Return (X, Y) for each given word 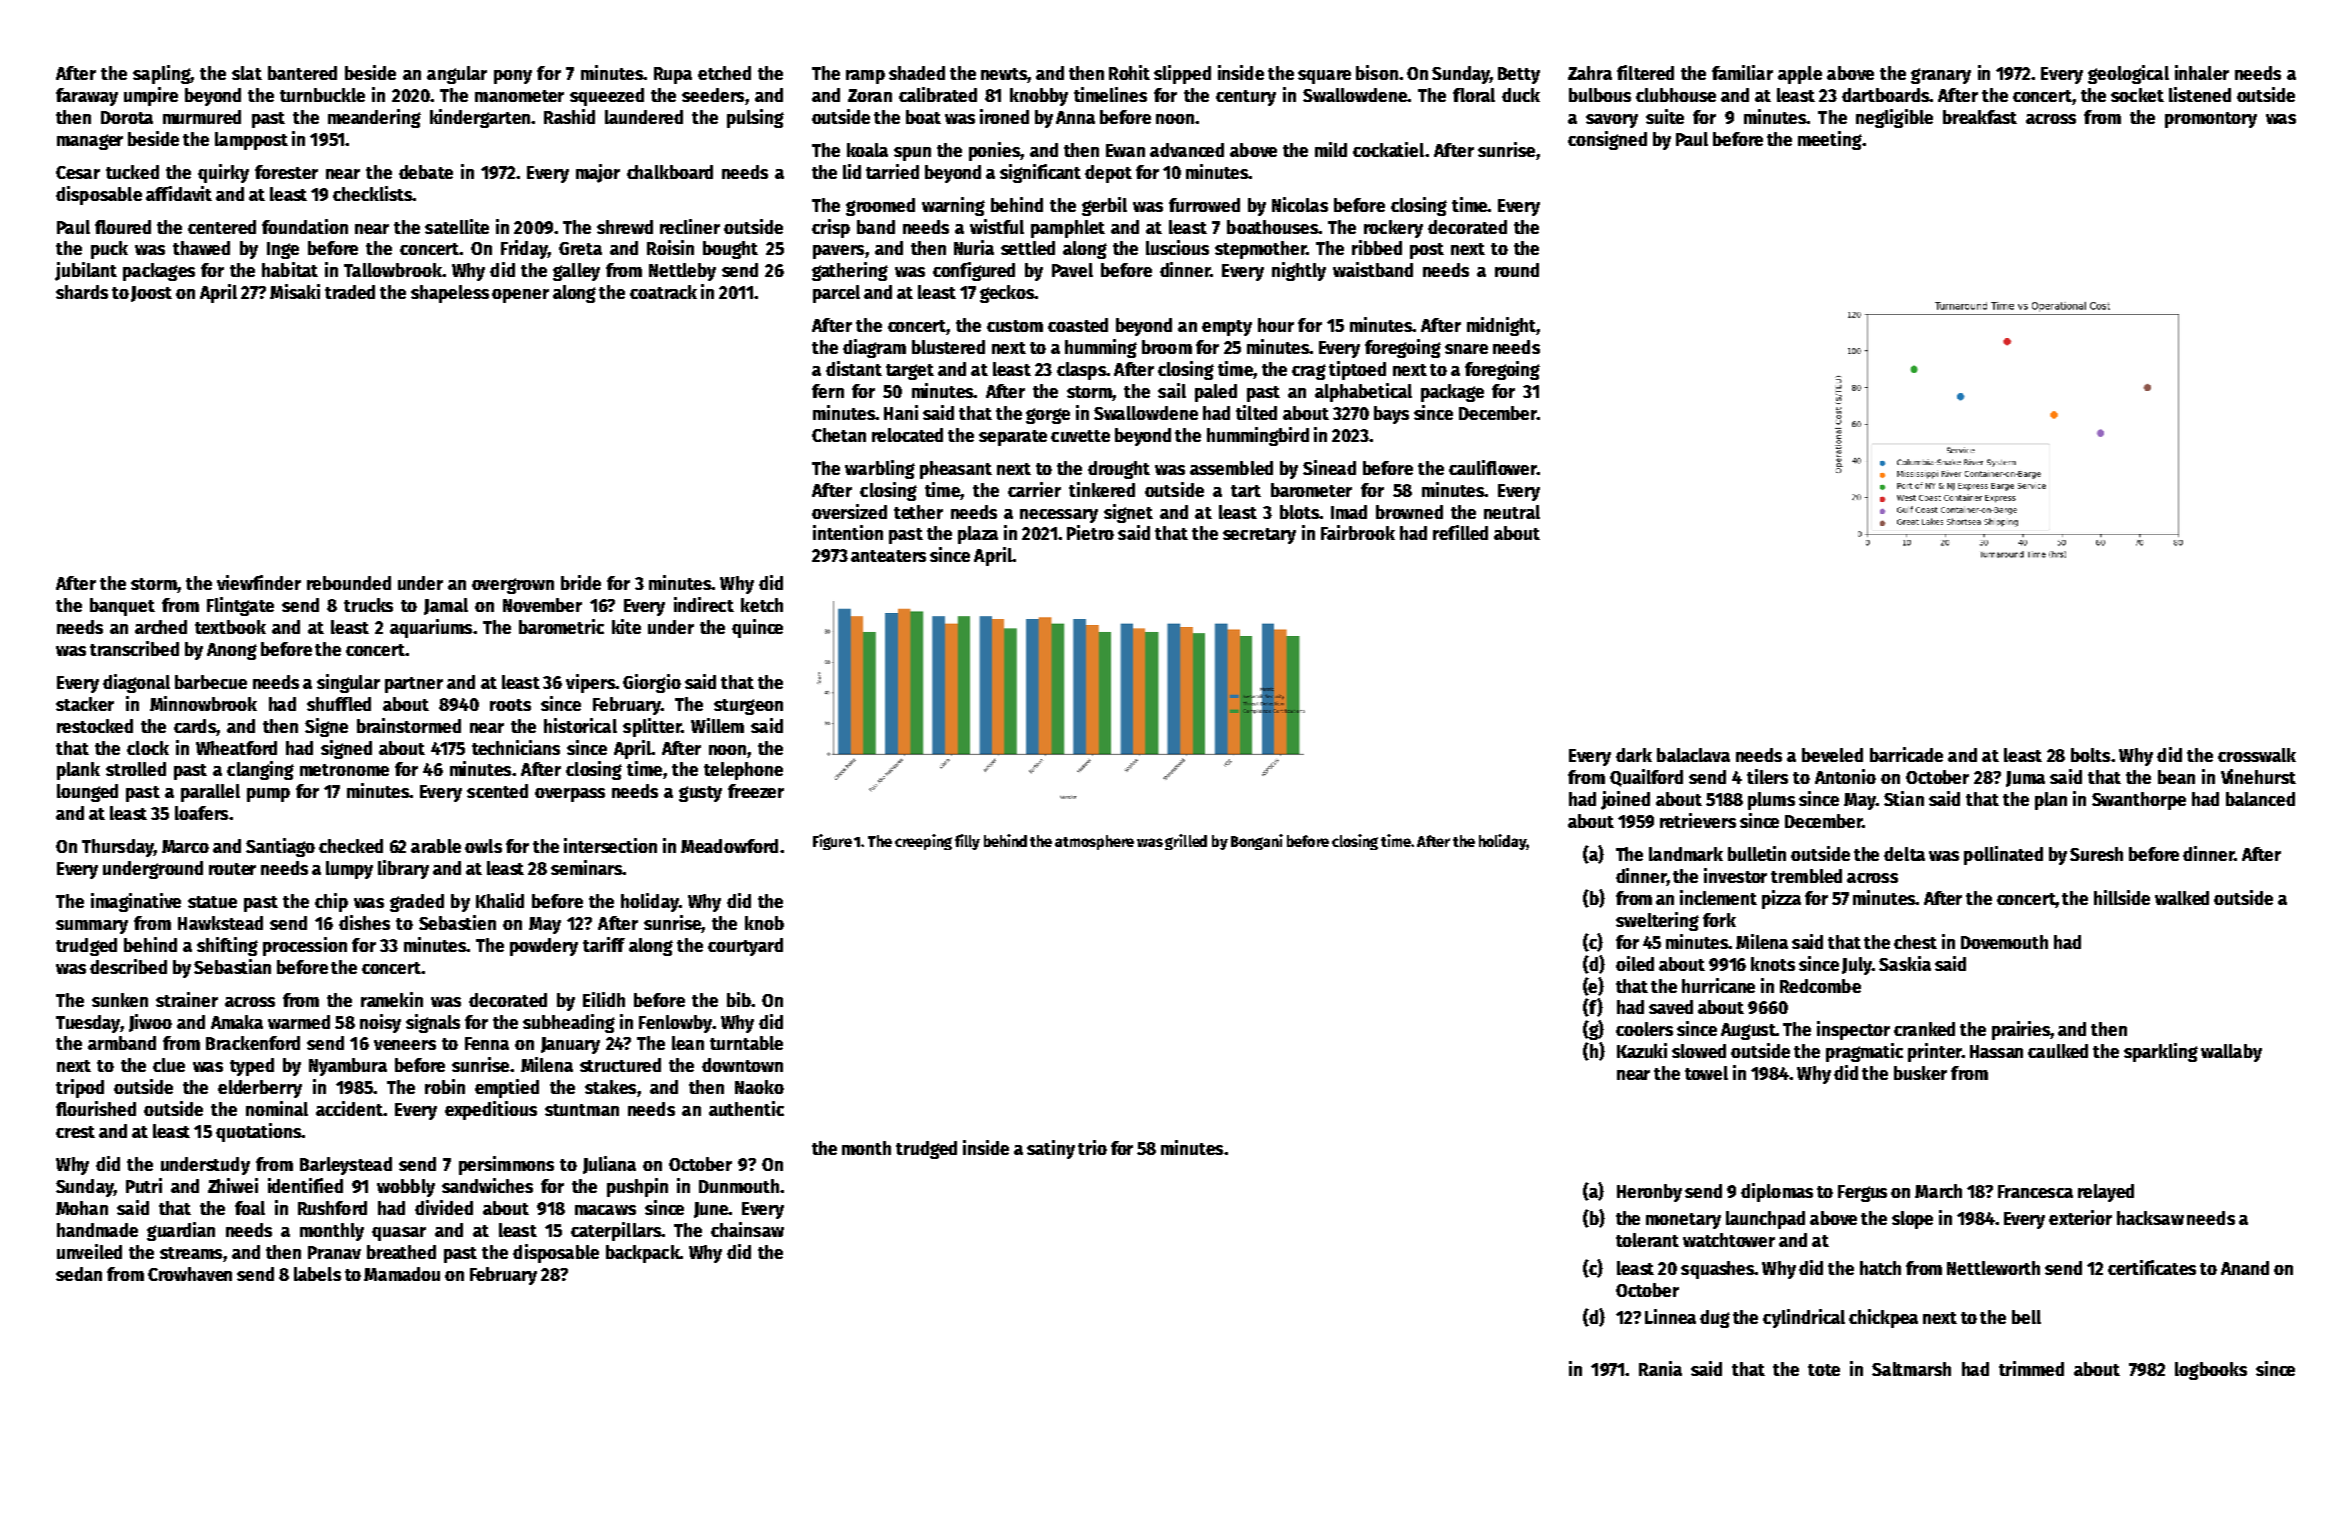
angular (457, 75)
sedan (79, 1274)
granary (1941, 76)
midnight (1501, 326)
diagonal (136, 683)
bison (1377, 72)
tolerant (1647, 1240)
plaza (978, 535)
